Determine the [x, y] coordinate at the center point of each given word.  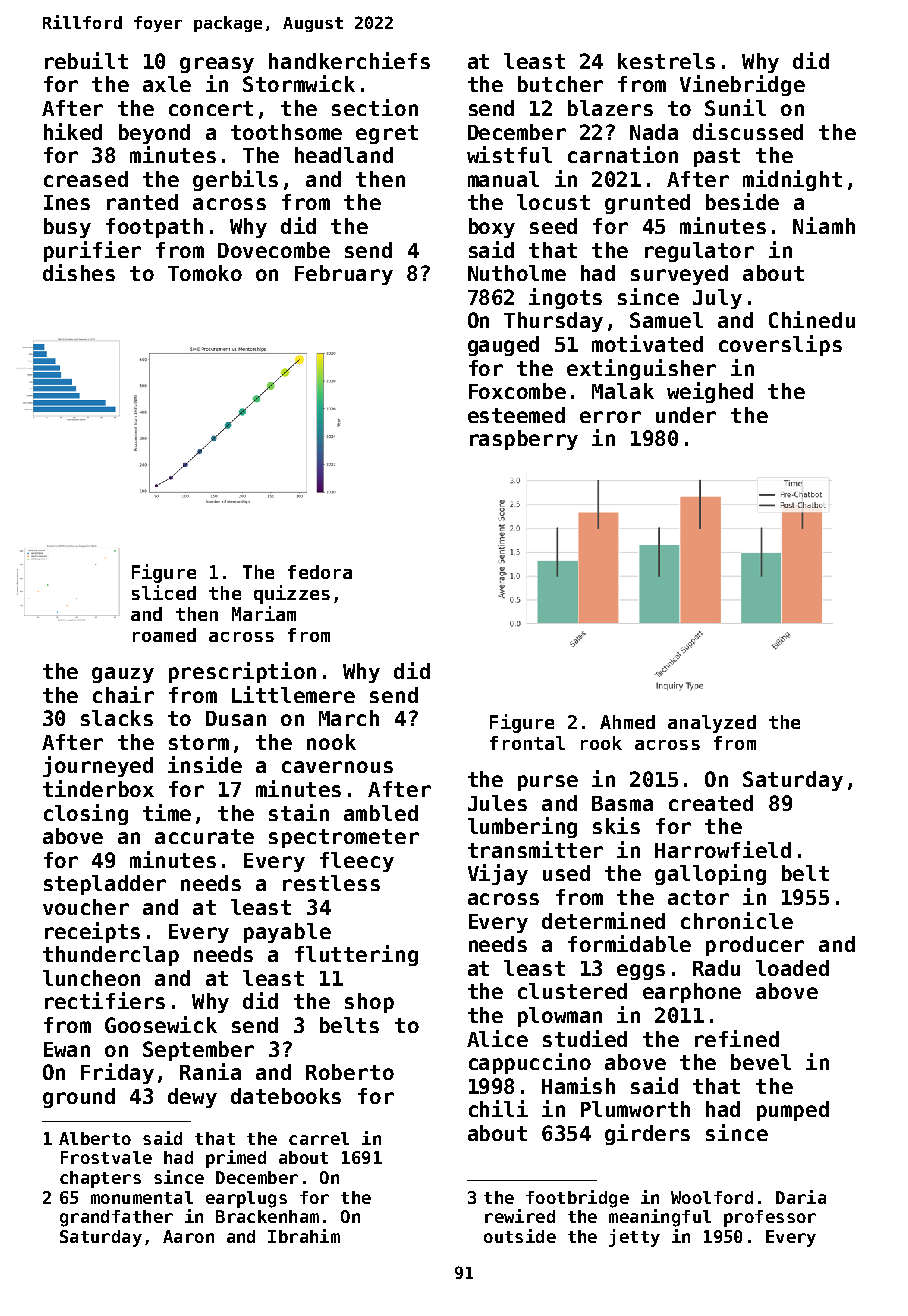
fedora [320, 572]
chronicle [737, 920]
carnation [623, 154]
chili [498, 1108]
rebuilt [86, 60]
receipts [92, 932]
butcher [560, 84]
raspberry [524, 440]
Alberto [95, 1138]
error [610, 417]
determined [603, 920]
